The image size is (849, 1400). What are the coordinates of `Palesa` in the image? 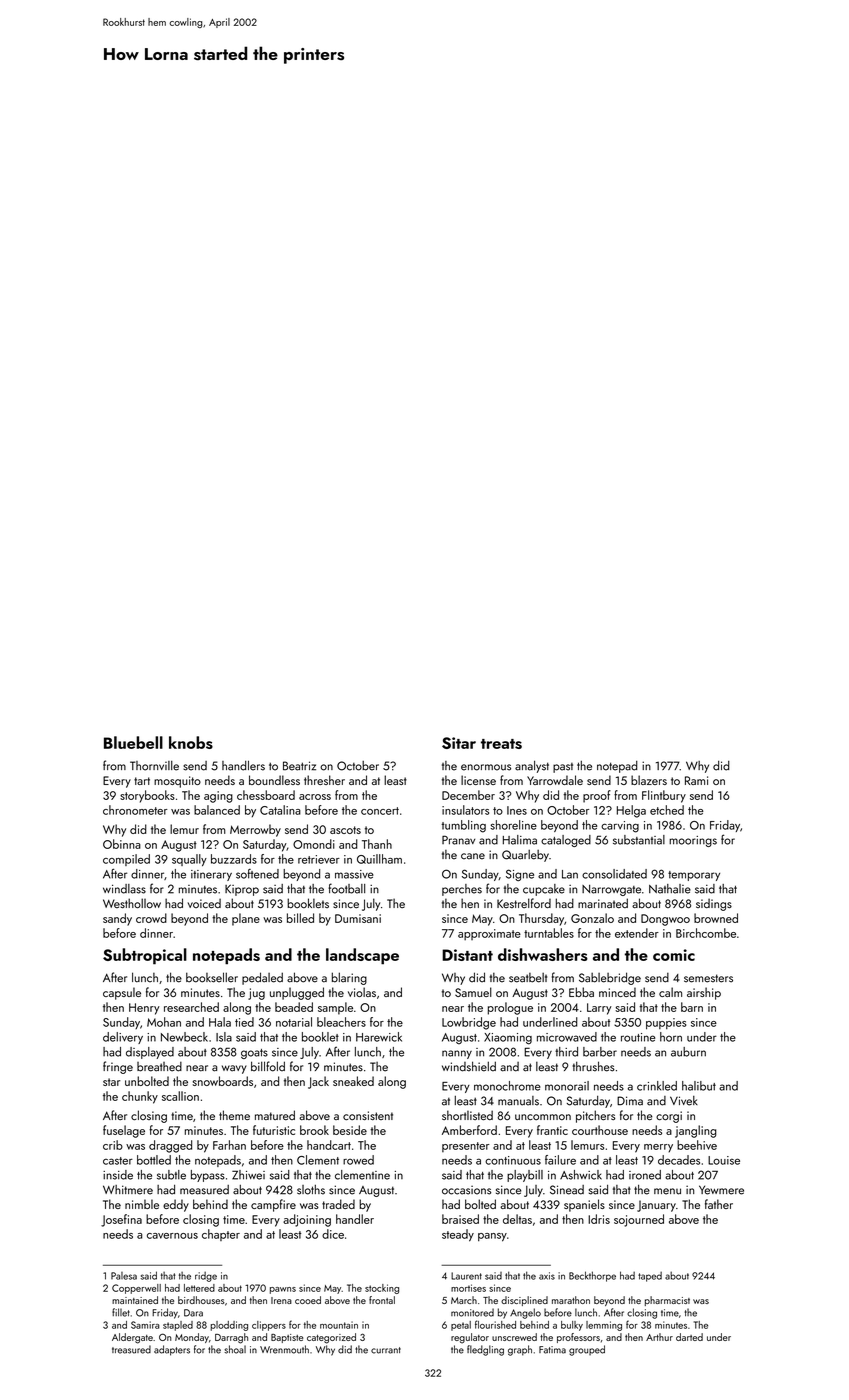 It's located at (124, 1276).
